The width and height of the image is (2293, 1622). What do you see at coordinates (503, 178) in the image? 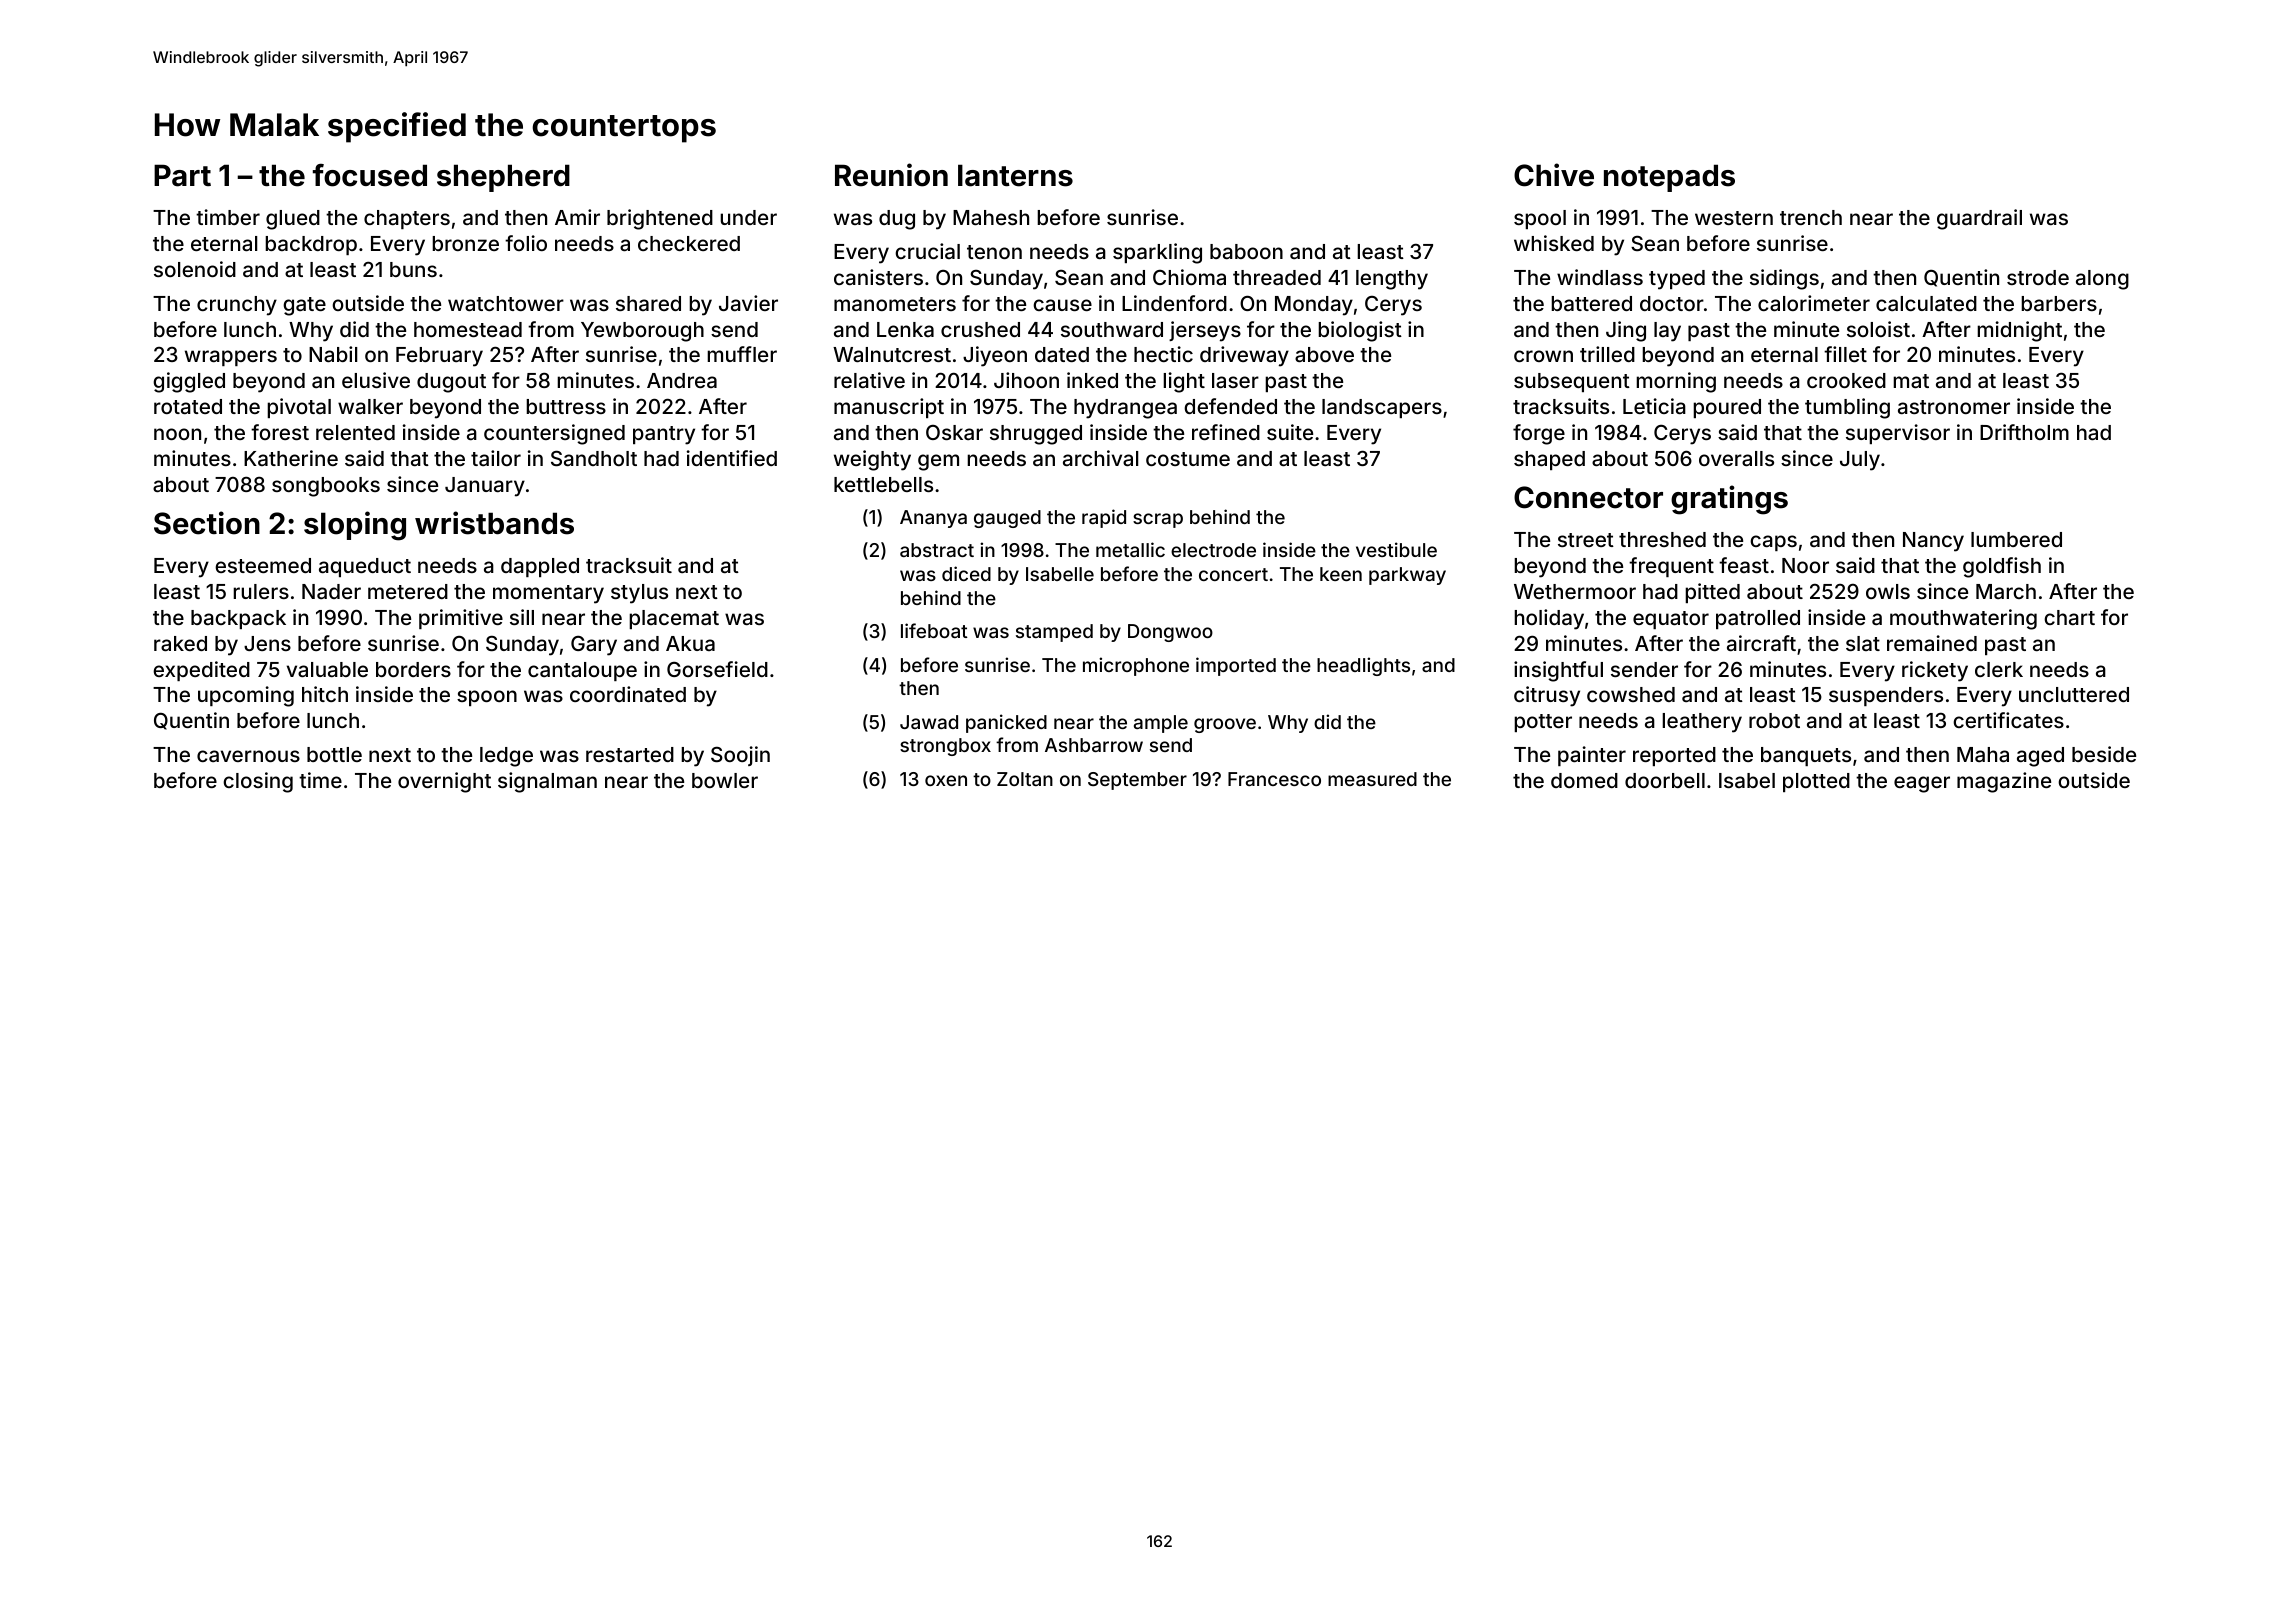
I see `shepherd` at bounding box center [503, 178].
